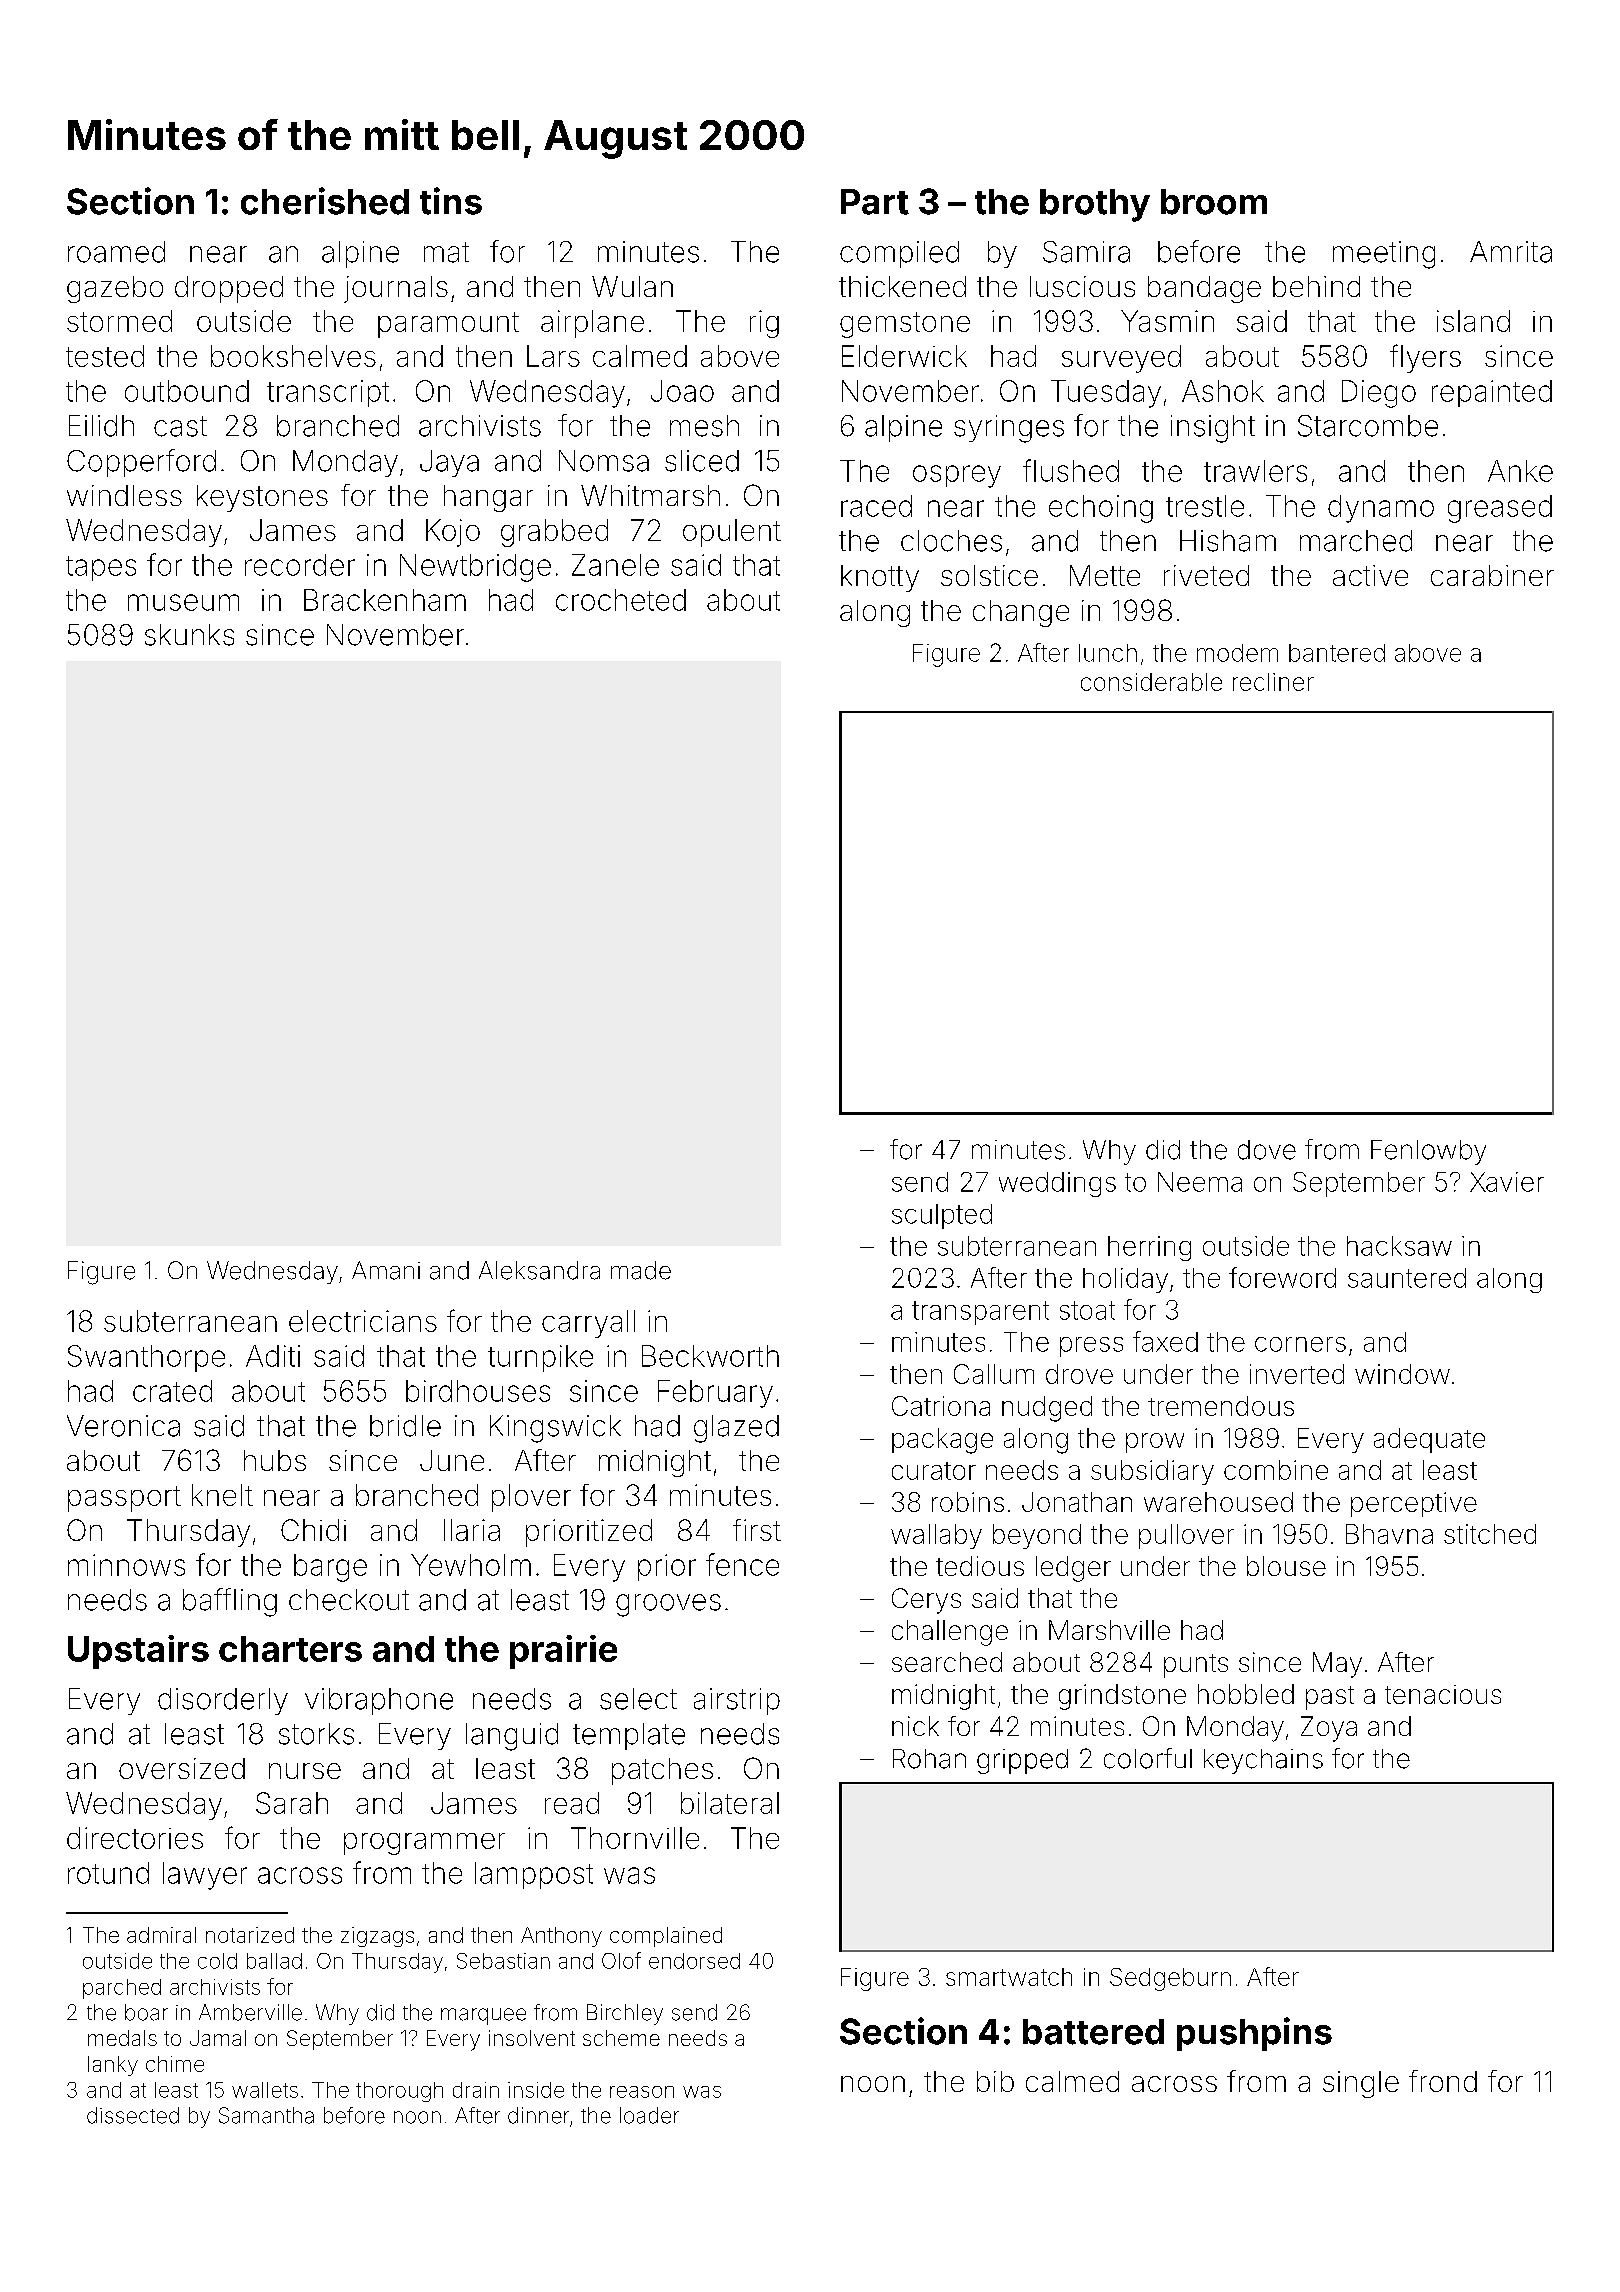 This screenshot has width=1620, height=2292. I want to click on fence, so click(742, 1564).
